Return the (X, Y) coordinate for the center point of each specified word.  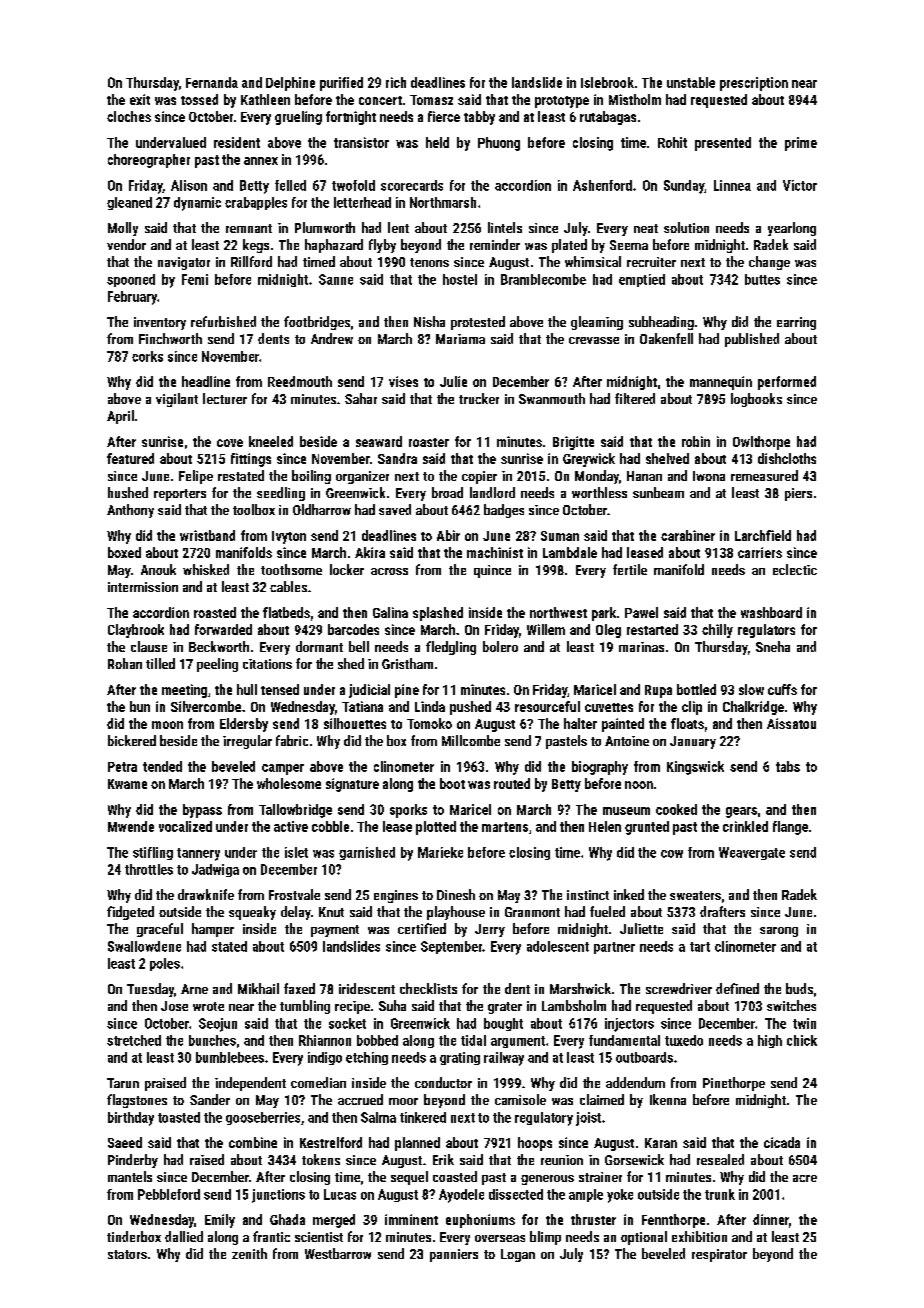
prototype (562, 102)
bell (359, 646)
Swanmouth (552, 398)
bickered (132, 740)
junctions (278, 1196)
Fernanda (212, 82)
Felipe (196, 477)
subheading (661, 323)
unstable (691, 82)
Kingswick (695, 768)
